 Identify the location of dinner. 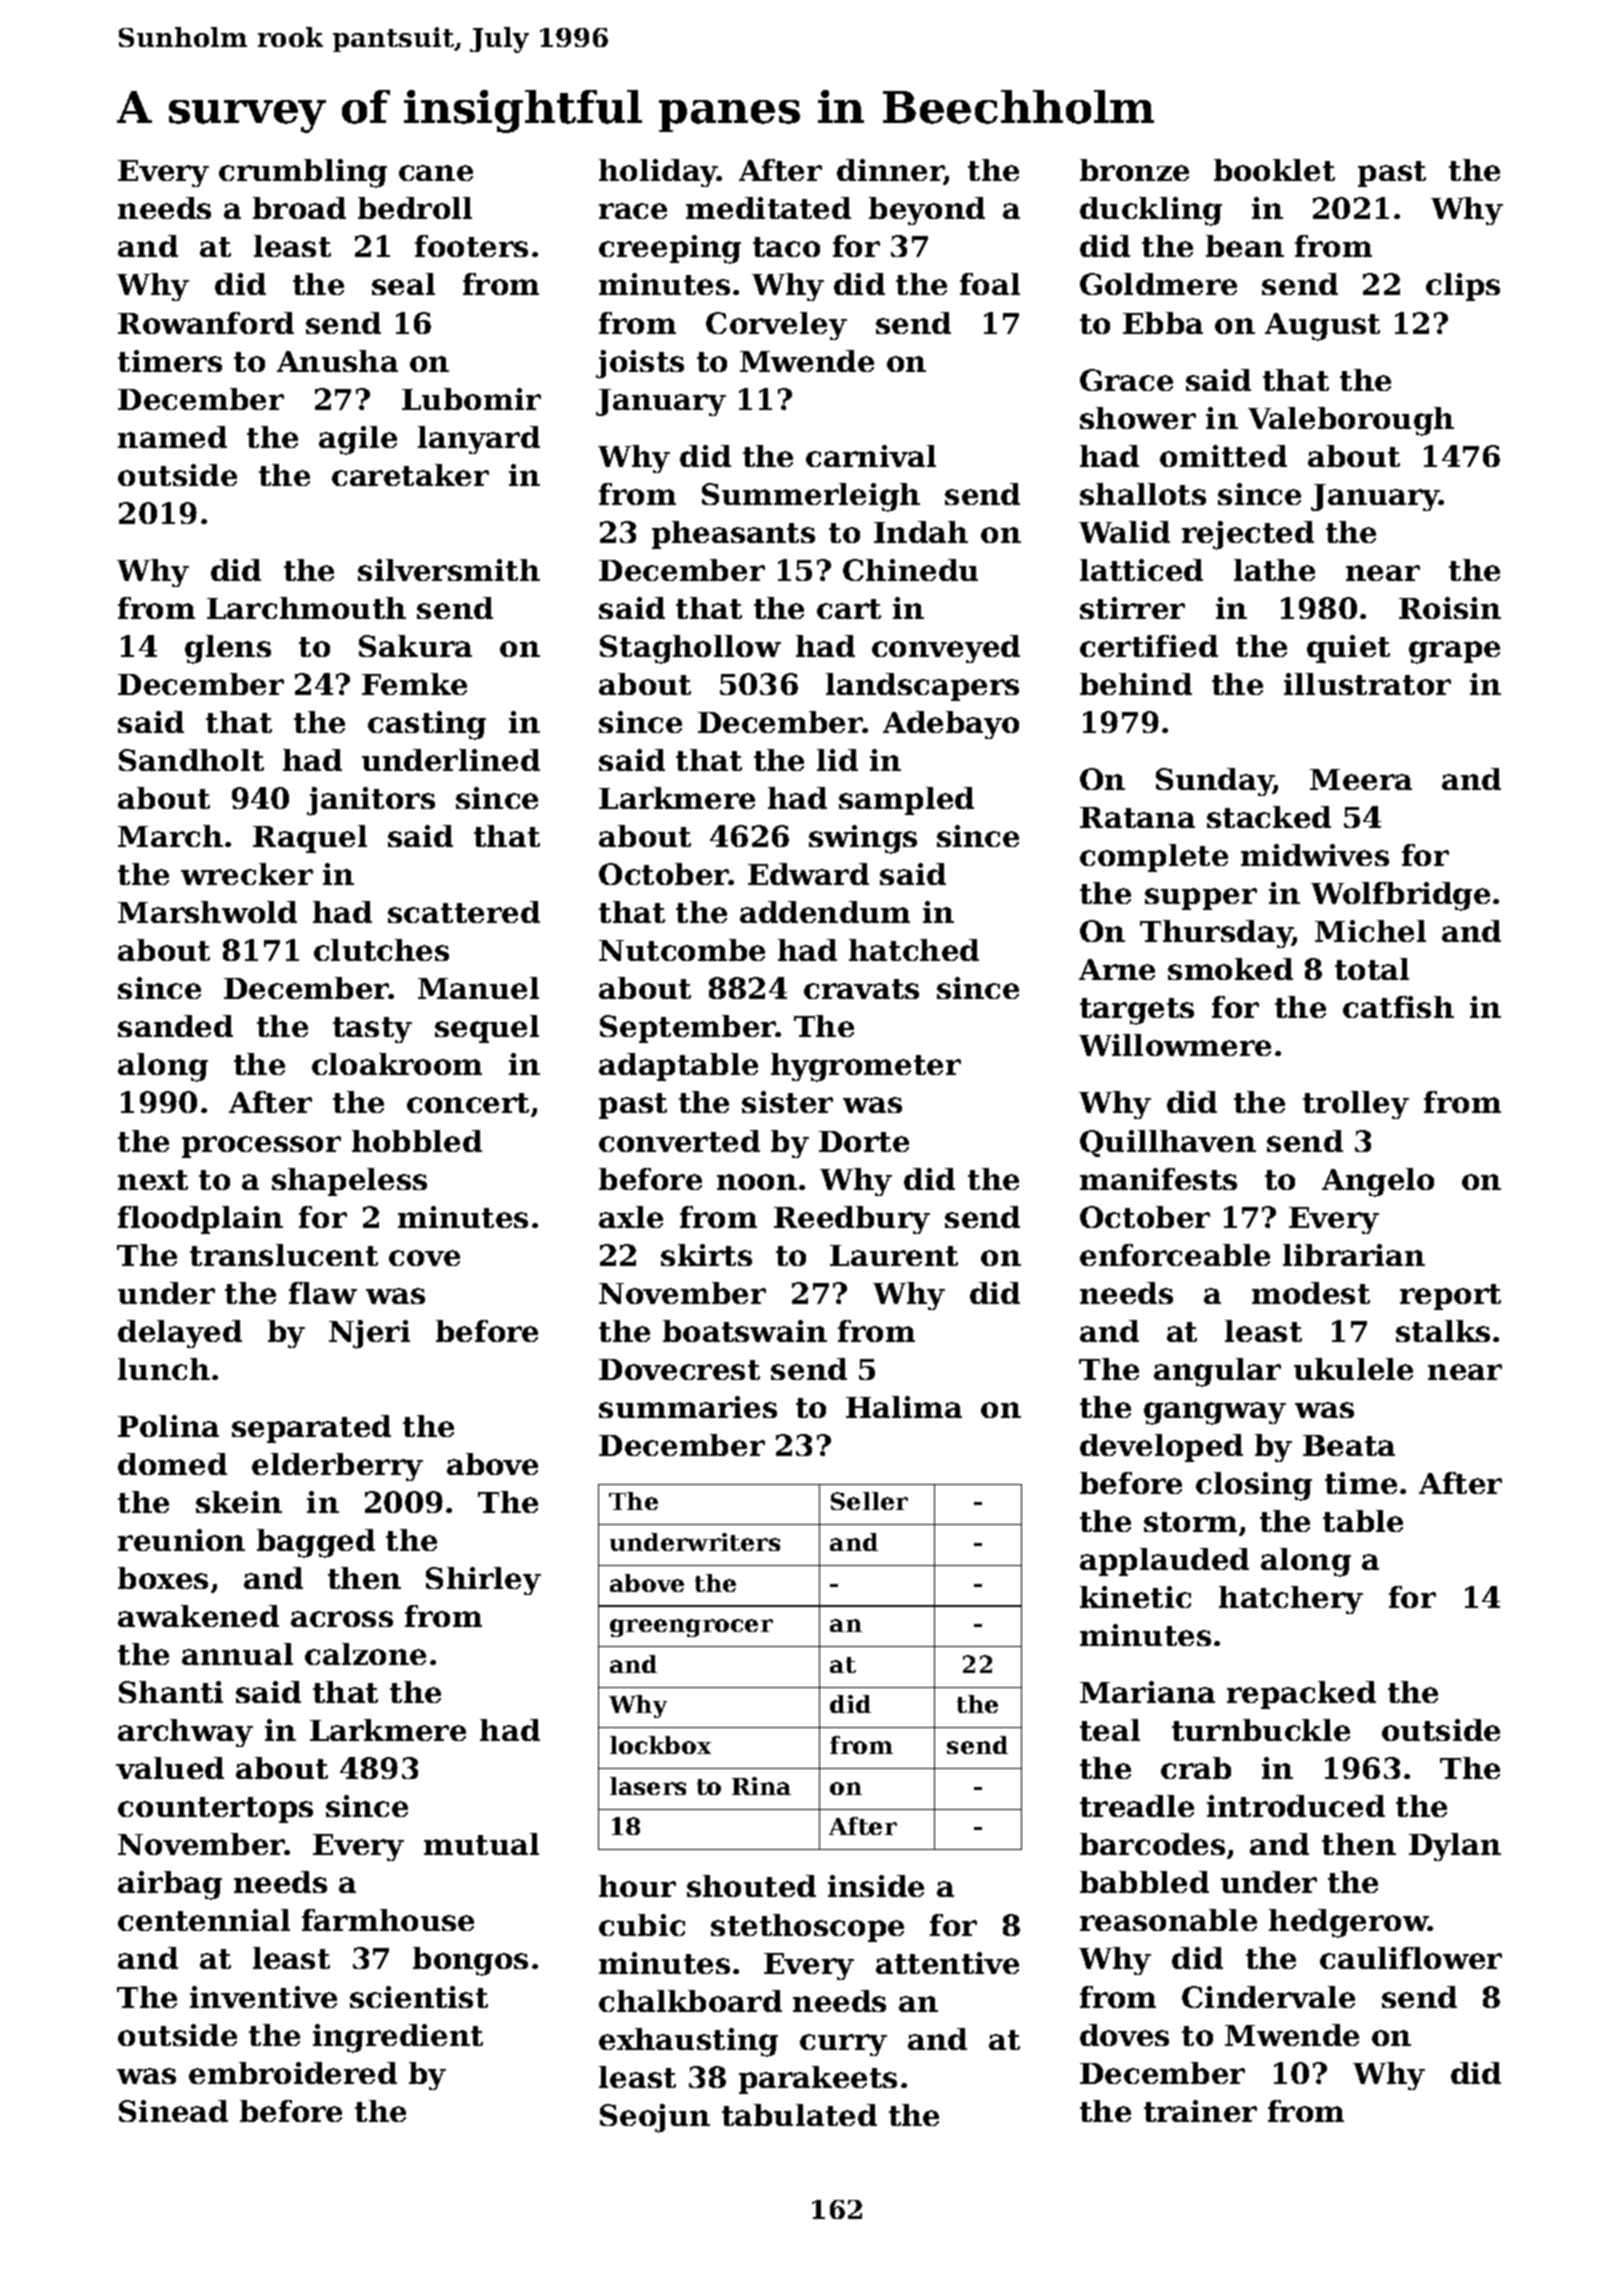
(890, 172).
